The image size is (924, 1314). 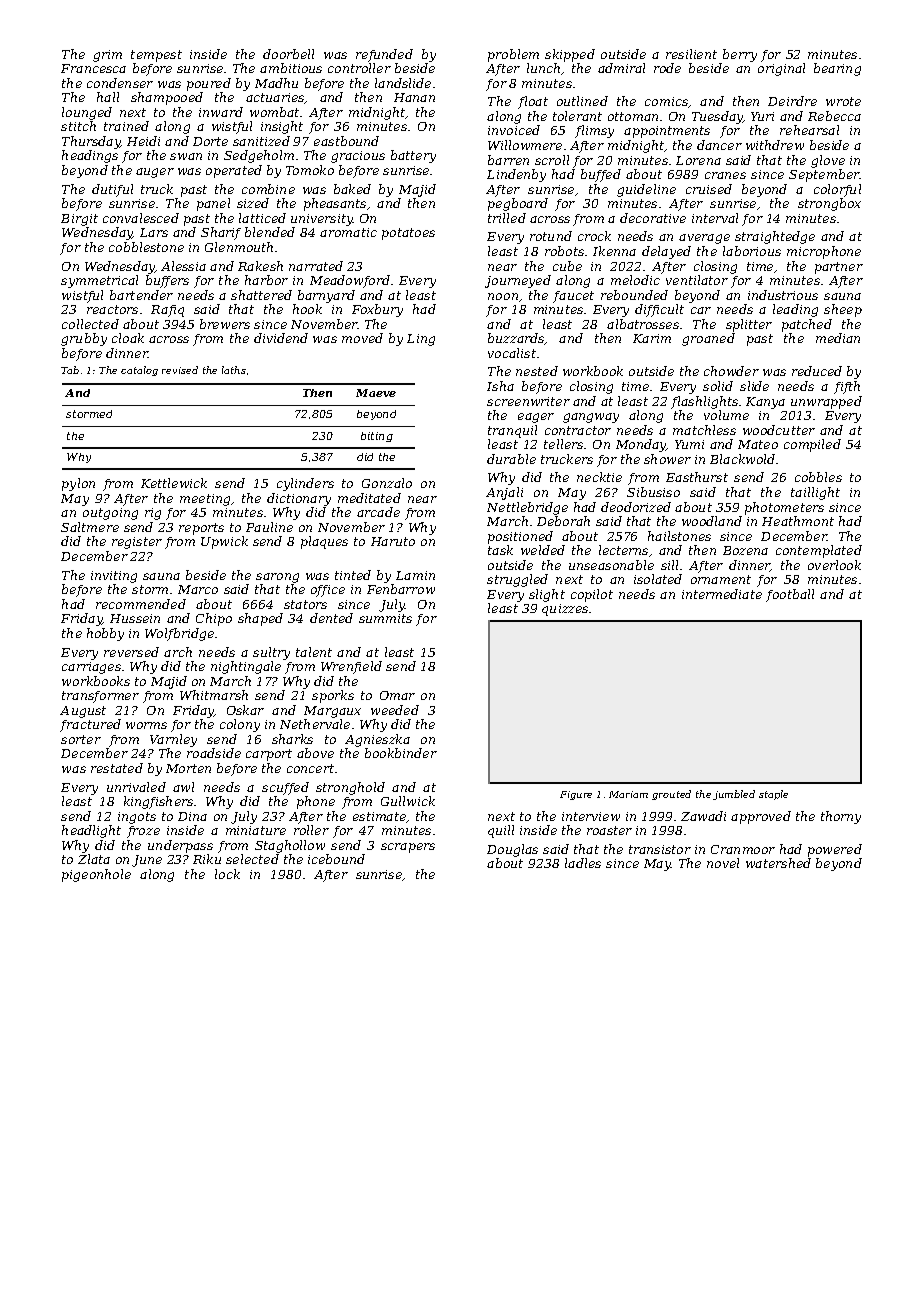 I want to click on problem, so click(x=513, y=55).
